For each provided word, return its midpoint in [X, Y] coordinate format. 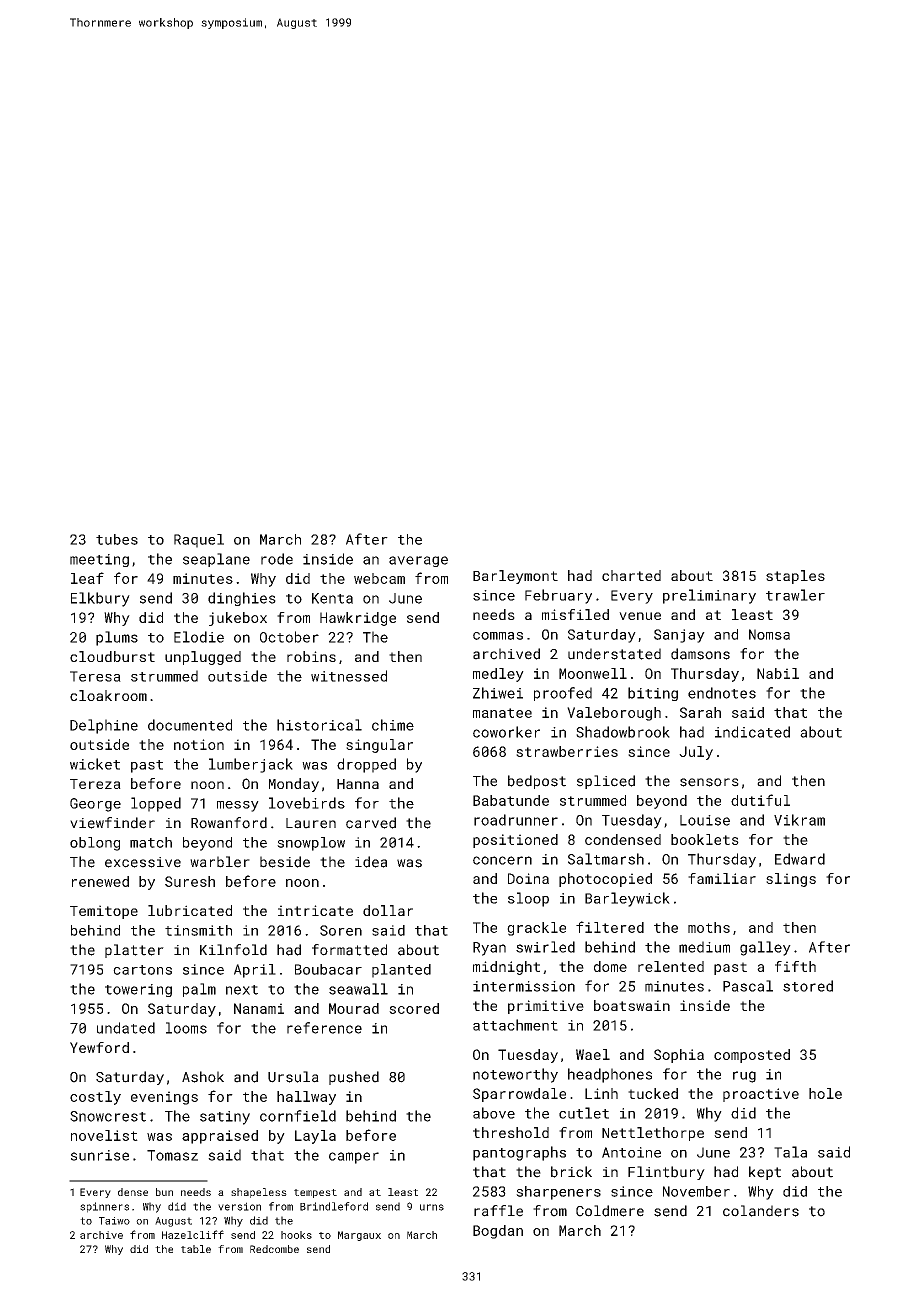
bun [164, 1192]
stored [808, 986]
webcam [379, 578]
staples [795, 577]
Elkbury [100, 599]
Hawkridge [358, 619]
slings [791, 880]
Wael [593, 1054]
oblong [95, 844]
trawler [795, 595]
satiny [225, 1118]
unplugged [203, 658]
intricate [315, 910]
